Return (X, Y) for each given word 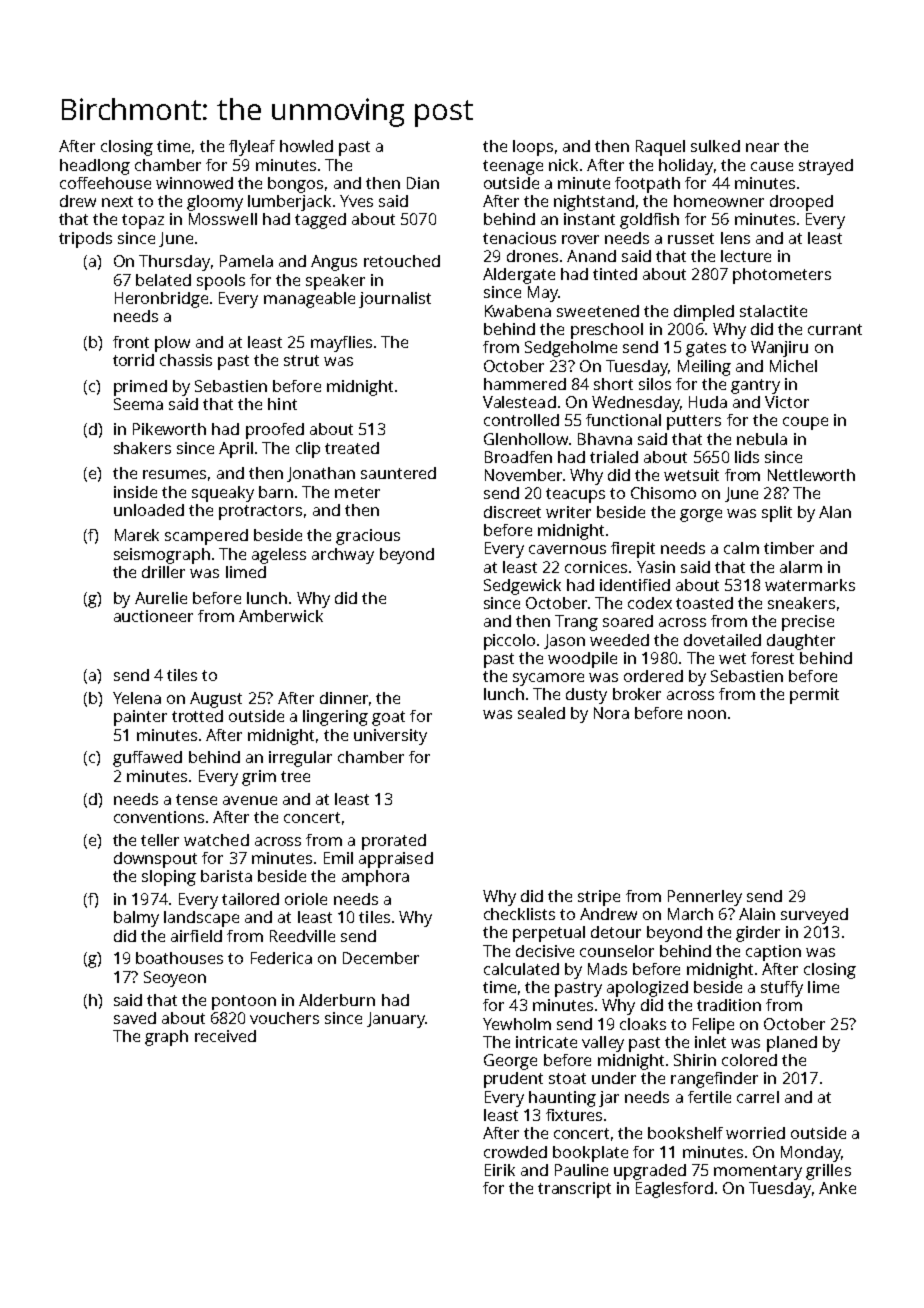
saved (135, 1018)
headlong (95, 167)
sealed (541, 713)
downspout (155, 860)
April (236, 450)
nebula (762, 439)
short (613, 384)
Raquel (660, 148)
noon (707, 714)
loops (533, 148)
